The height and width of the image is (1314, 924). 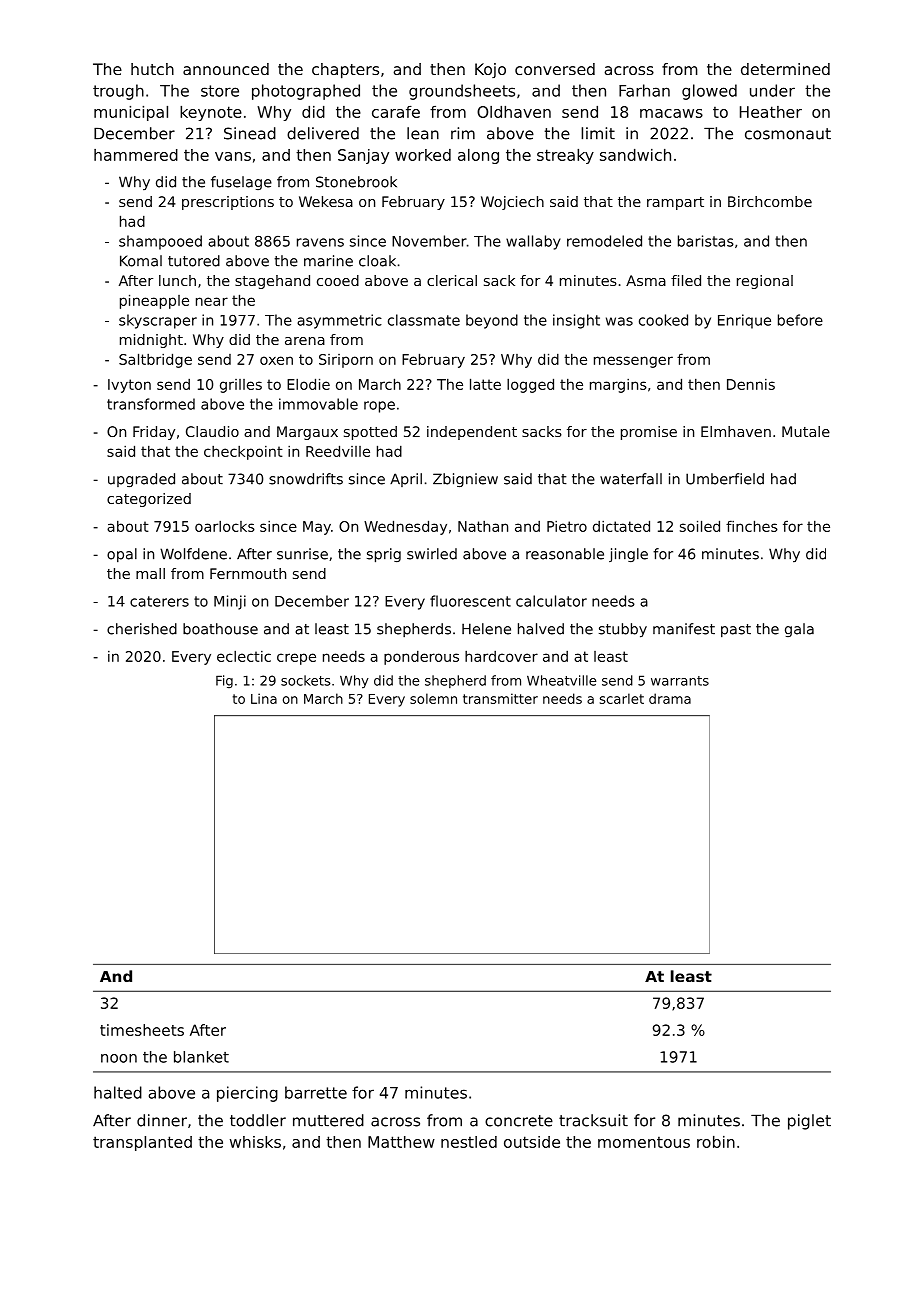 I want to click on hutch, so click(x=152, y=69).
